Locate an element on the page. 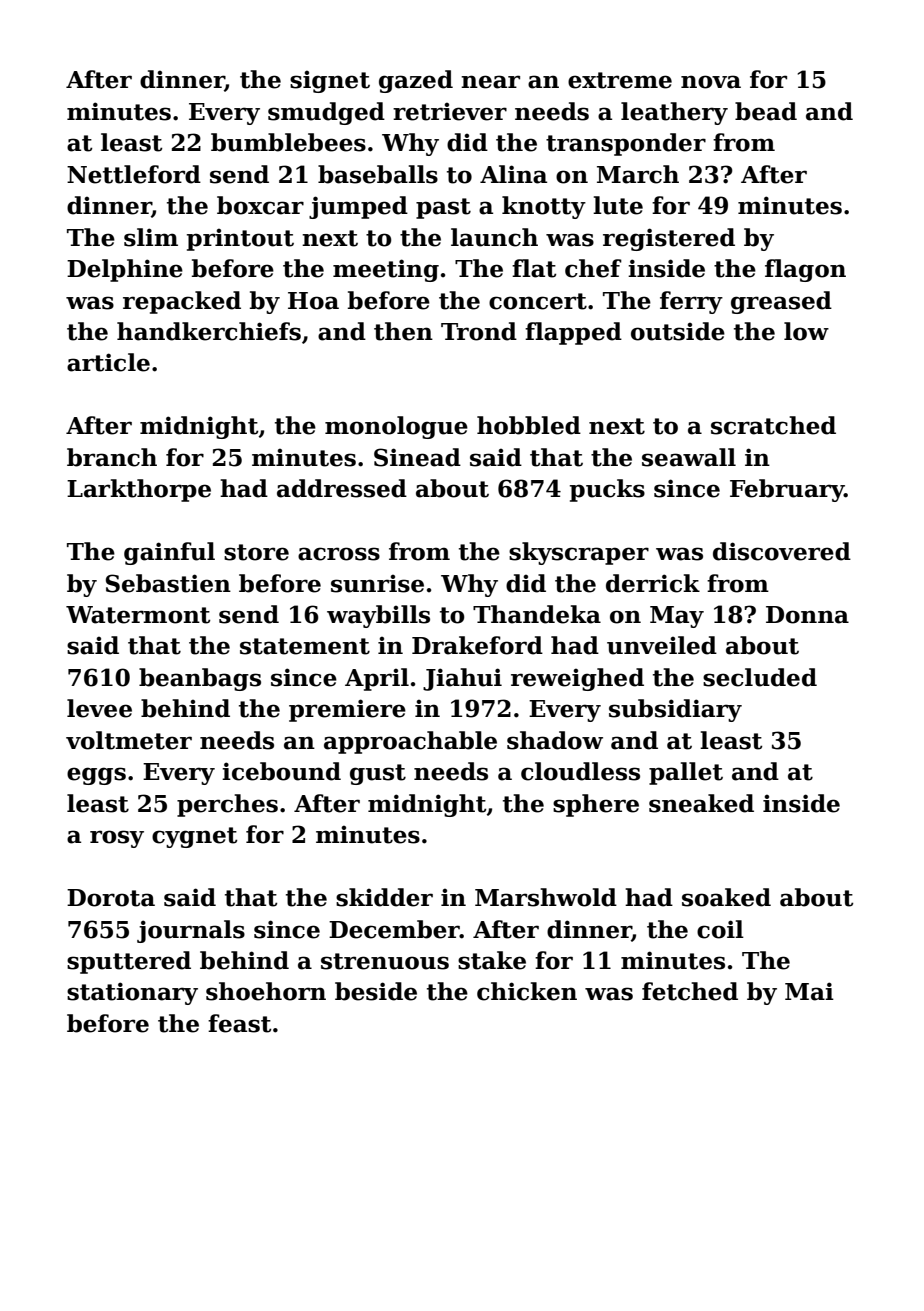  eggs is located at coordinates (96, 776).
